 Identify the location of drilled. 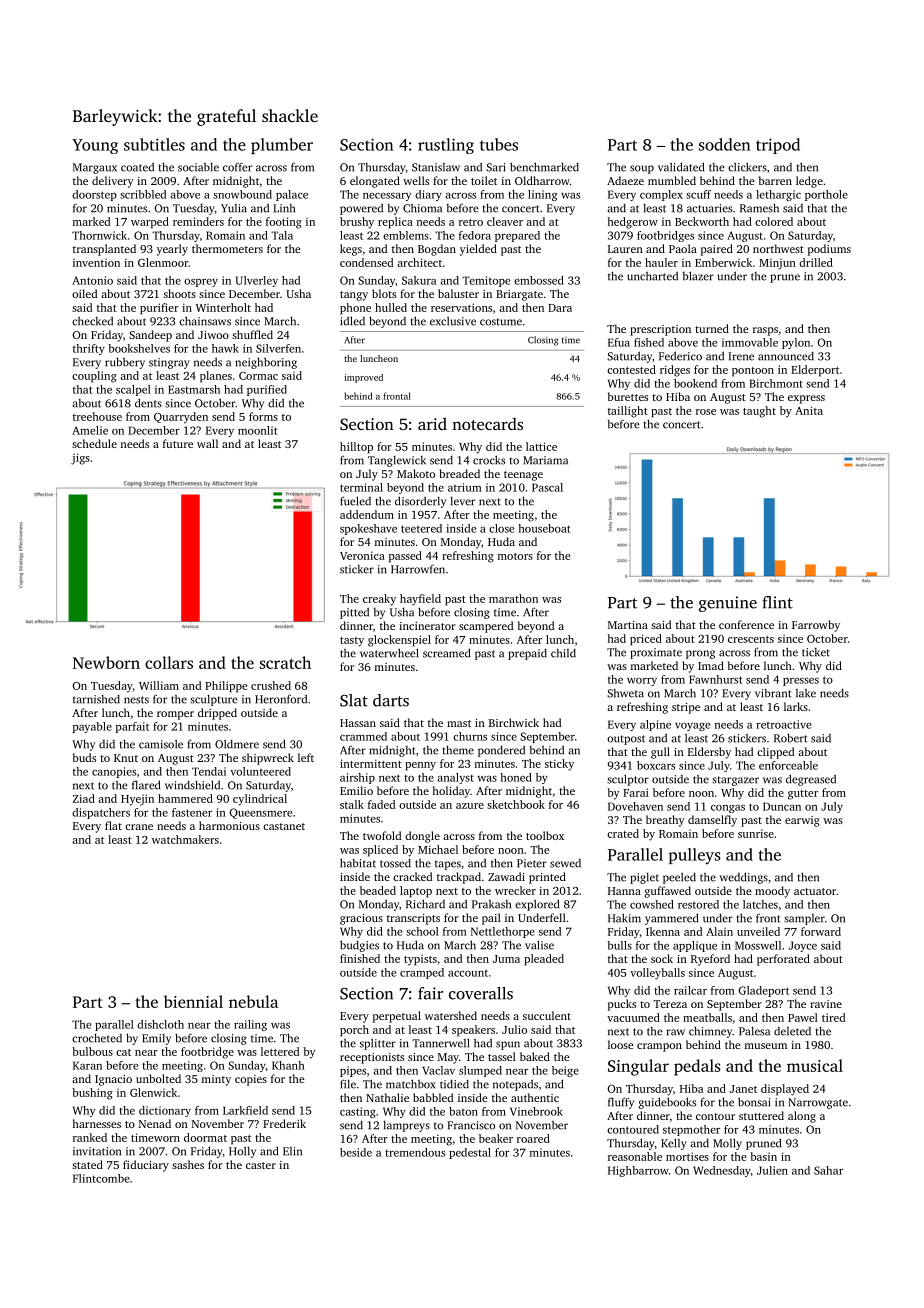
(816, 262).
